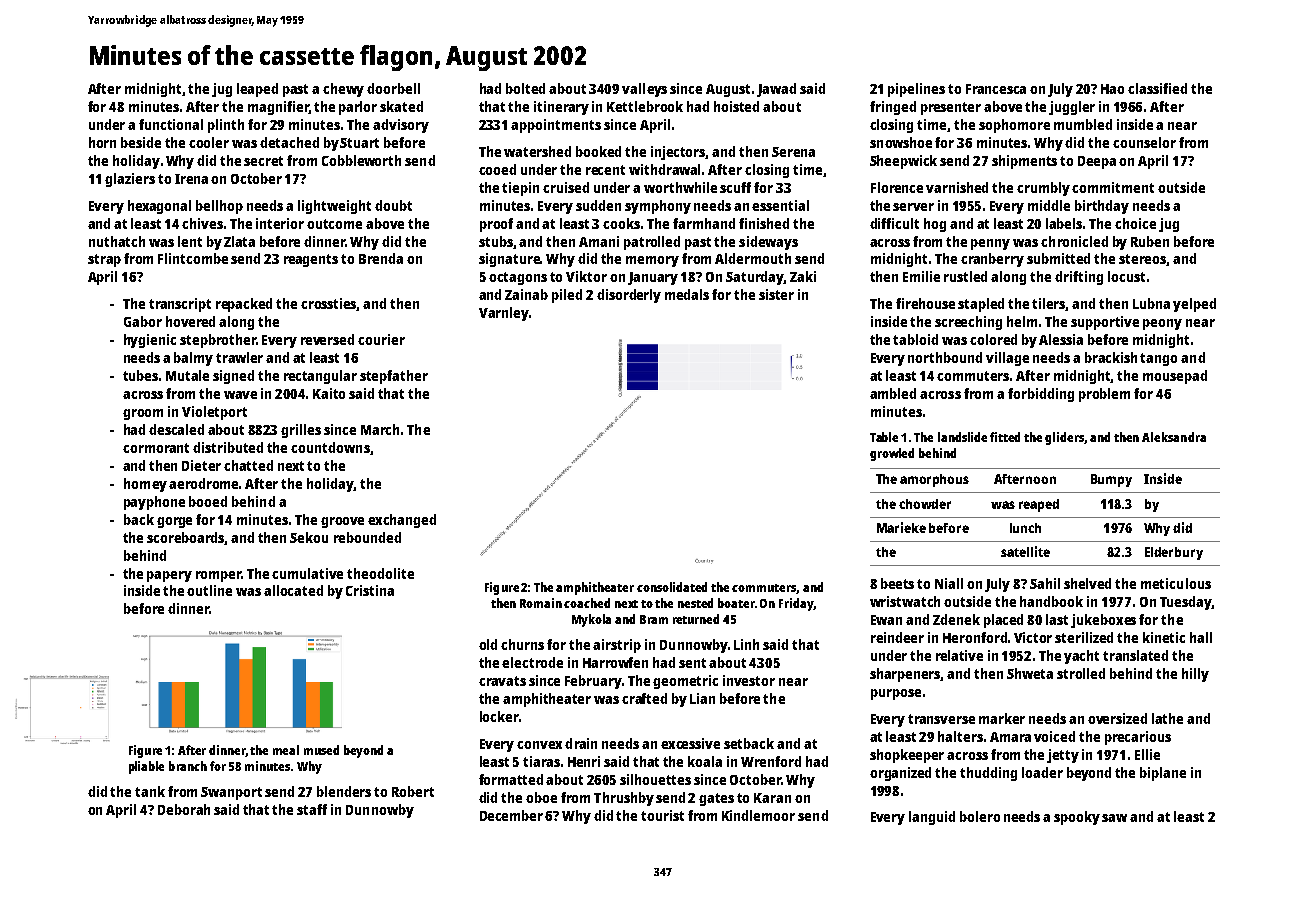 The image size is (1308, 924). Describe the element at coordinates (330, 447) in the screenshot. I see `countdowns` at that location.
